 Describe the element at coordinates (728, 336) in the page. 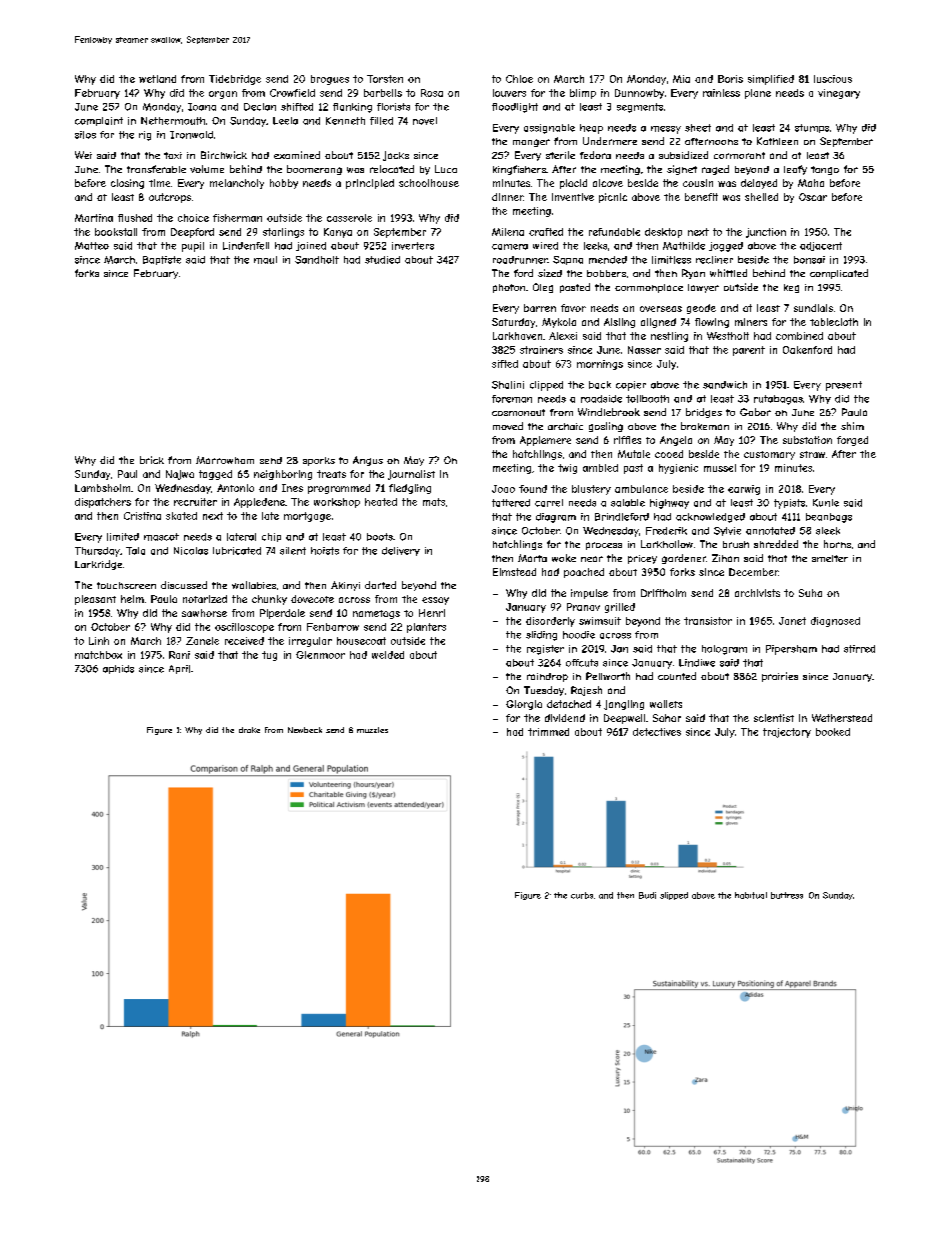

I see `Westholt` at that location.
